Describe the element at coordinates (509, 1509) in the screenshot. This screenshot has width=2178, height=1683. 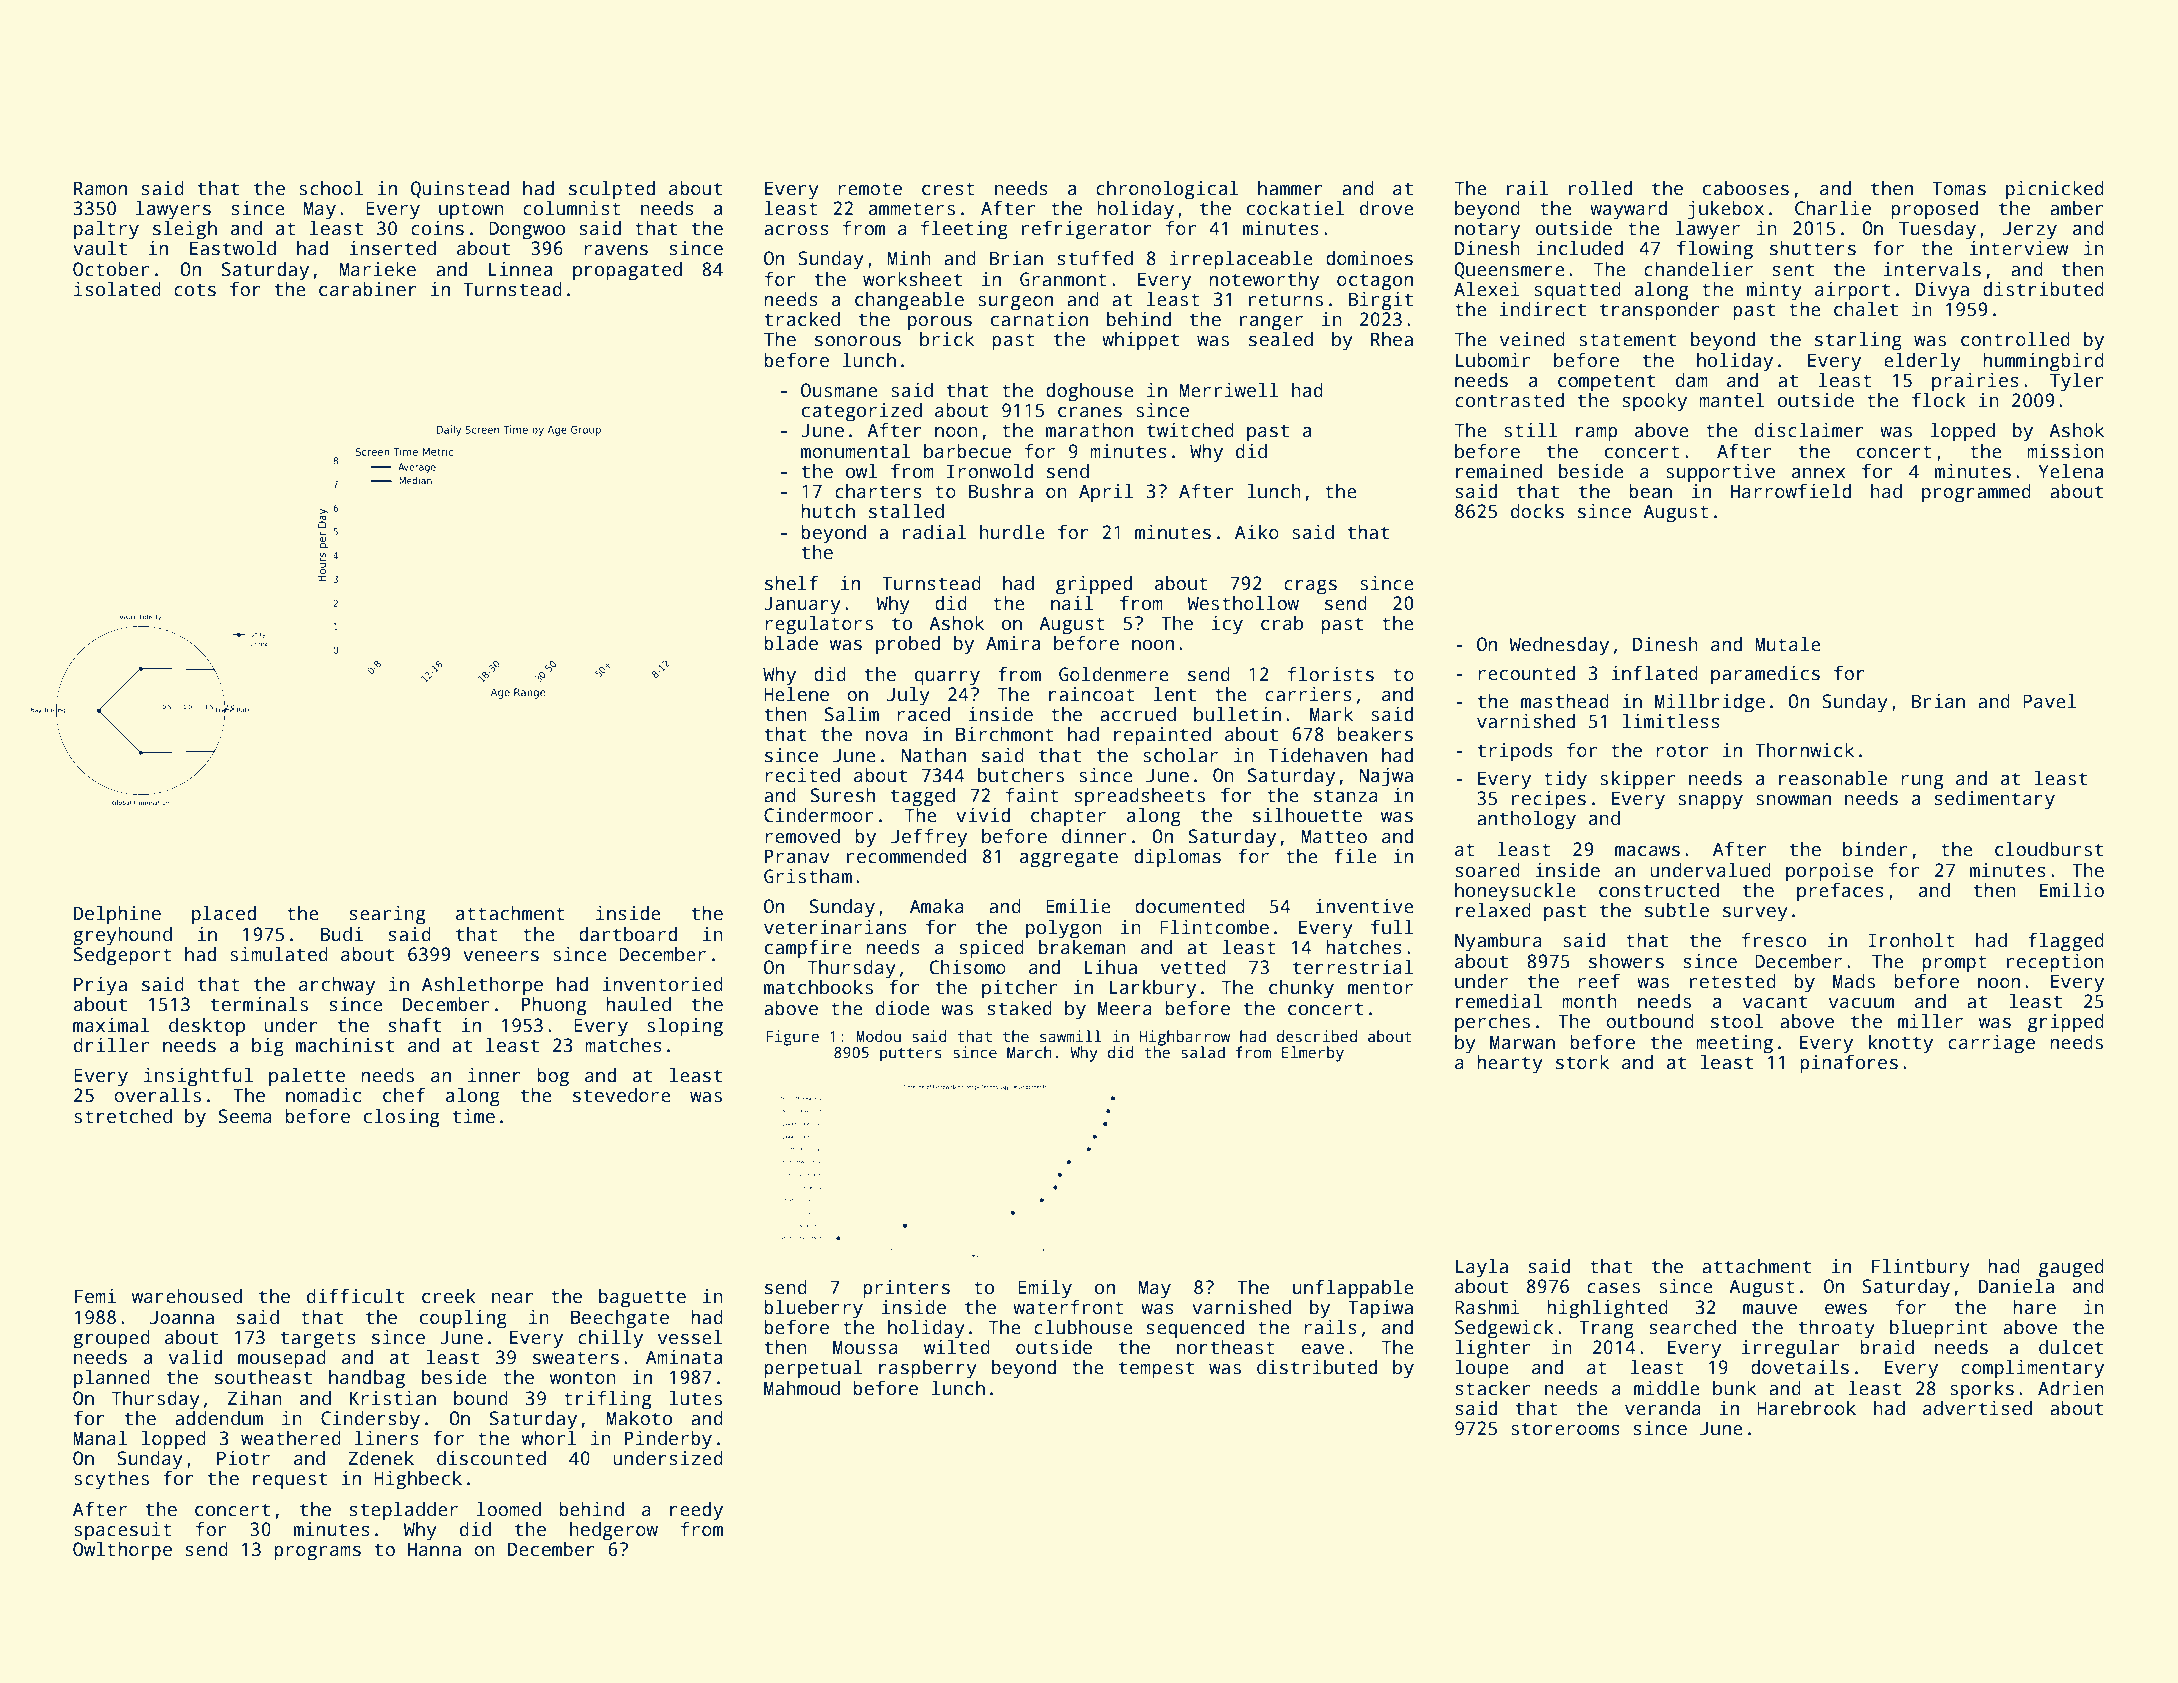
I see `loomed` at that location.
